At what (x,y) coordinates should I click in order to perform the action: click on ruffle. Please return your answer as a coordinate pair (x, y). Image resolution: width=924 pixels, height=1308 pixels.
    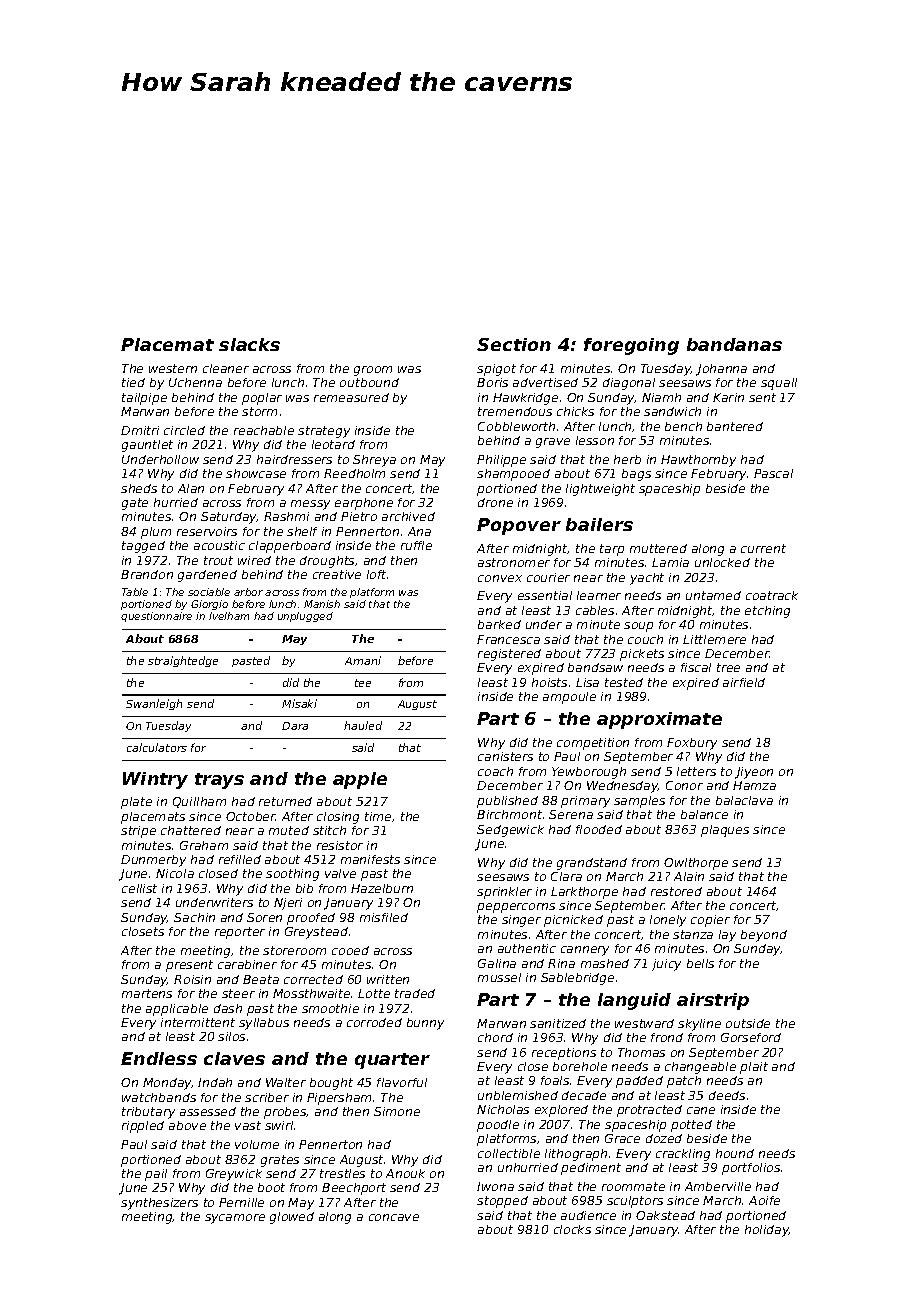
    Looking at the image, I should click on (416, 545).
